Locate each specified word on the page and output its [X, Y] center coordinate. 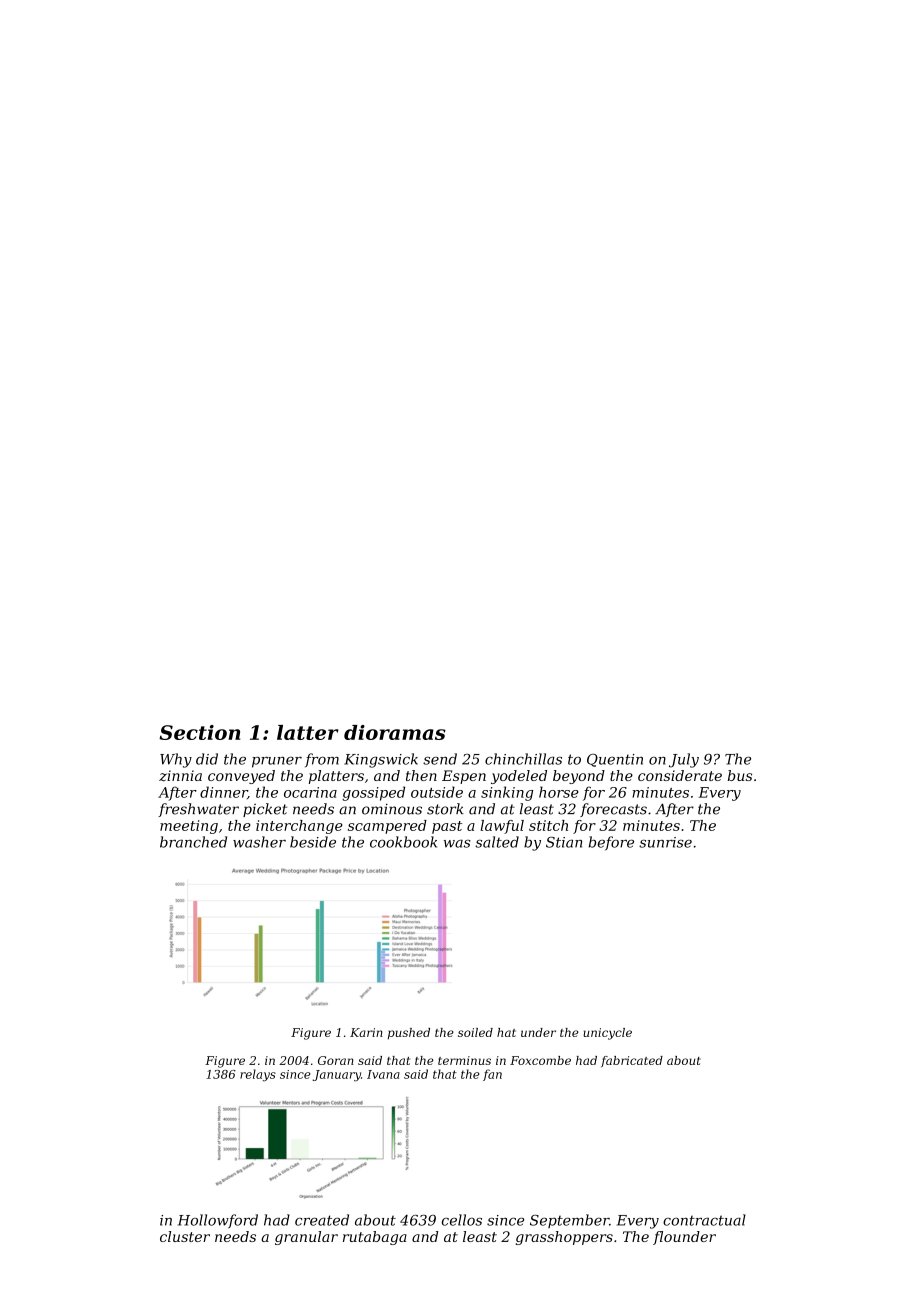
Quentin [615, 760]
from [322, 760]
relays [258, 1075]
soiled [475, 1032]
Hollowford [218, 1221]
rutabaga [375, 1238]
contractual [704, 1220]
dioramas [395, 732]
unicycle [607, 1034]
